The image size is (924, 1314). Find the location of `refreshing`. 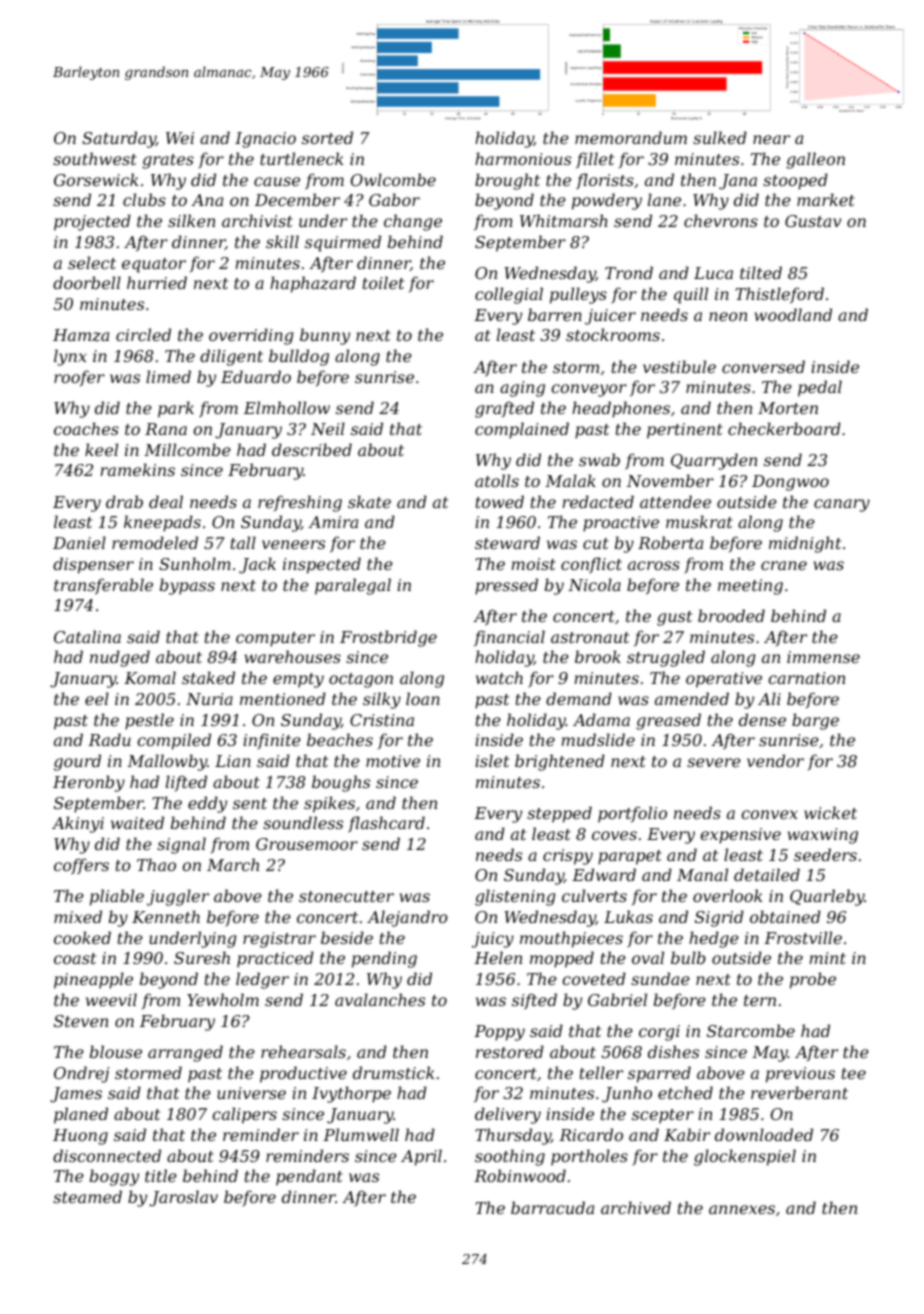

refreshing is located at coordinates (300, 503).
